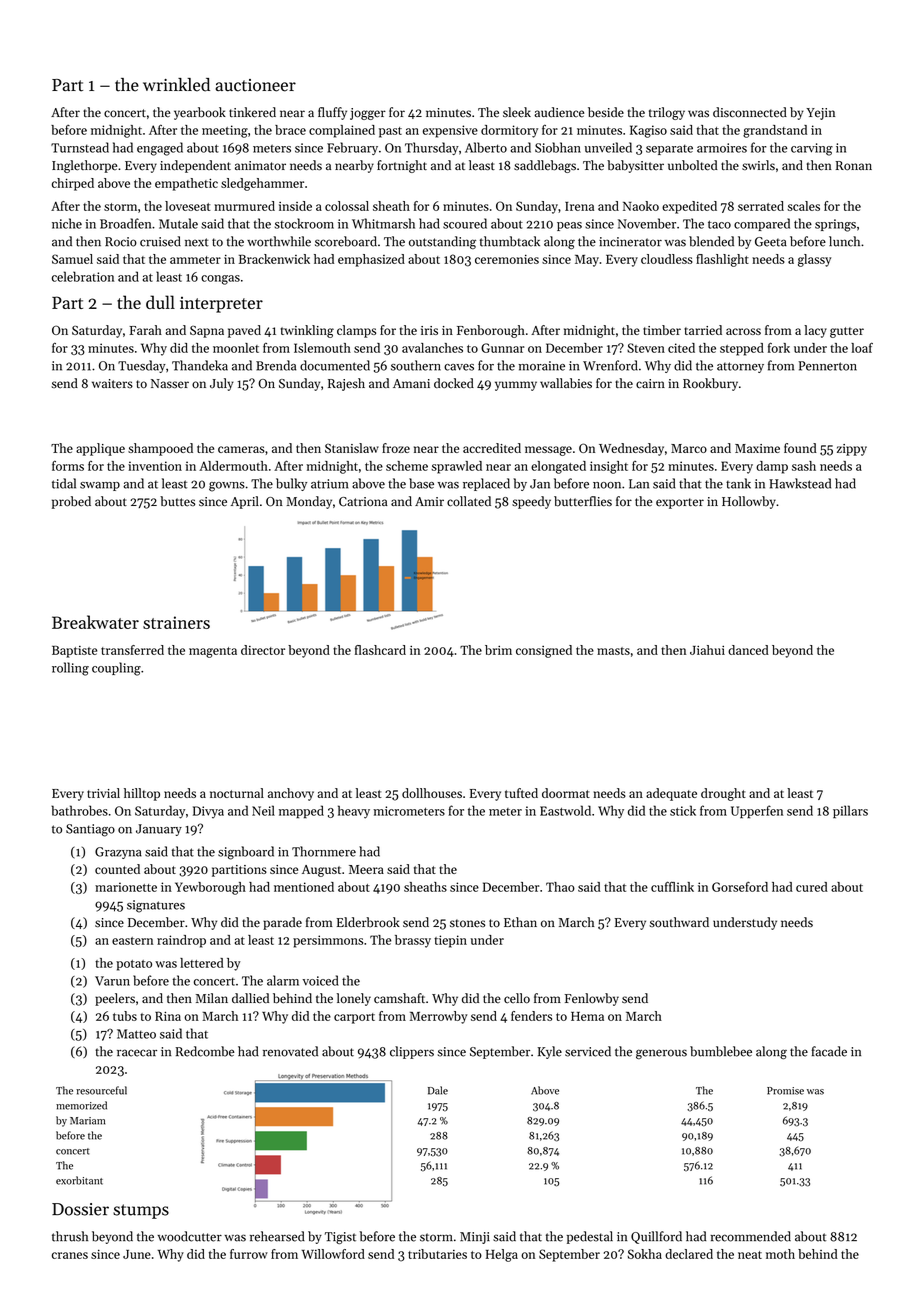  What do you see at coordinates (80, 147) in the screenshot?
I see `Turnstead` at bounding box center [80, 147].
